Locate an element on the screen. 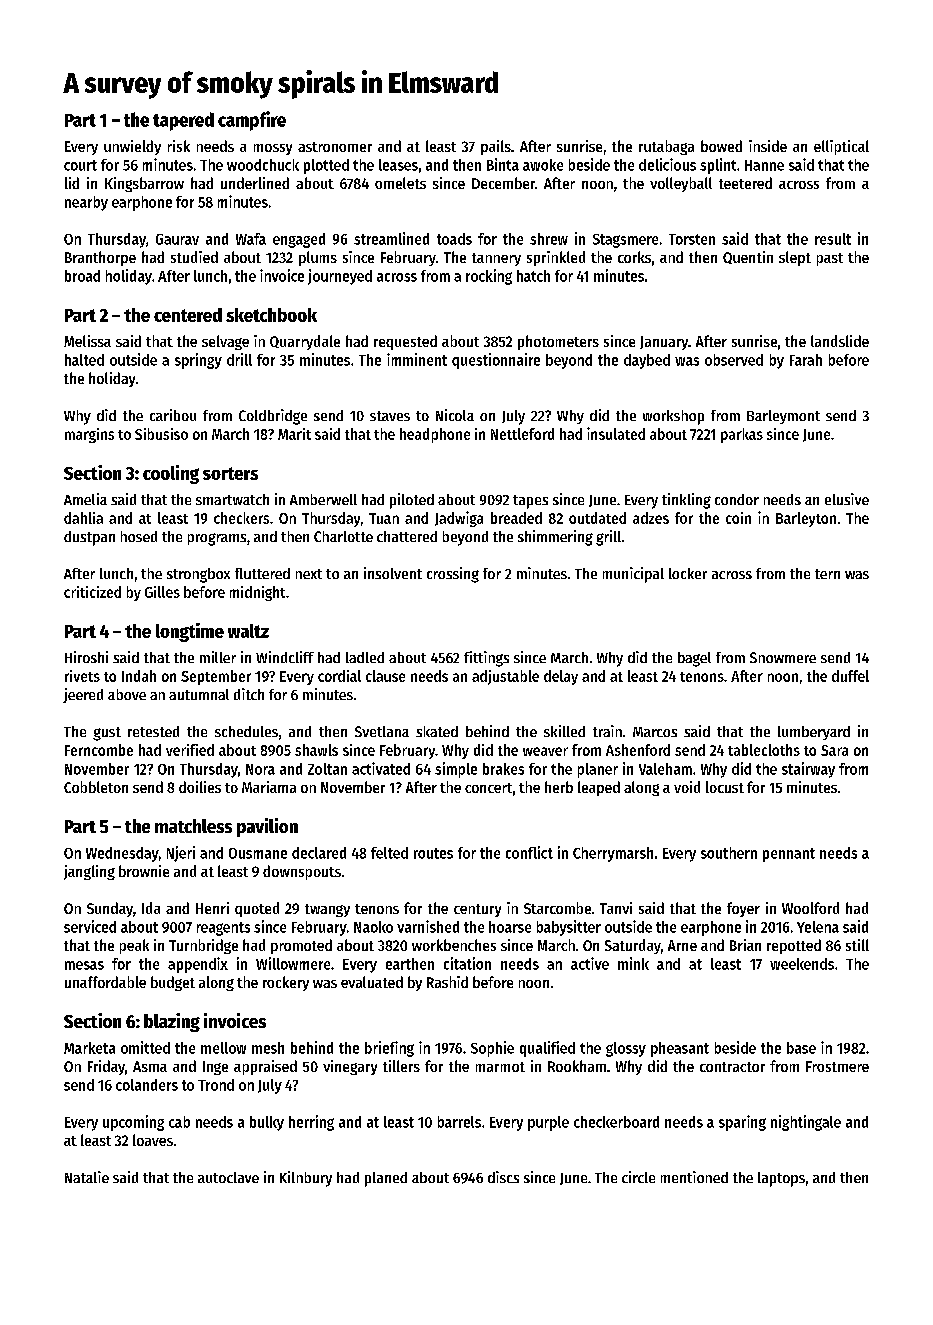  centered is located at coordinates (188, 315).
